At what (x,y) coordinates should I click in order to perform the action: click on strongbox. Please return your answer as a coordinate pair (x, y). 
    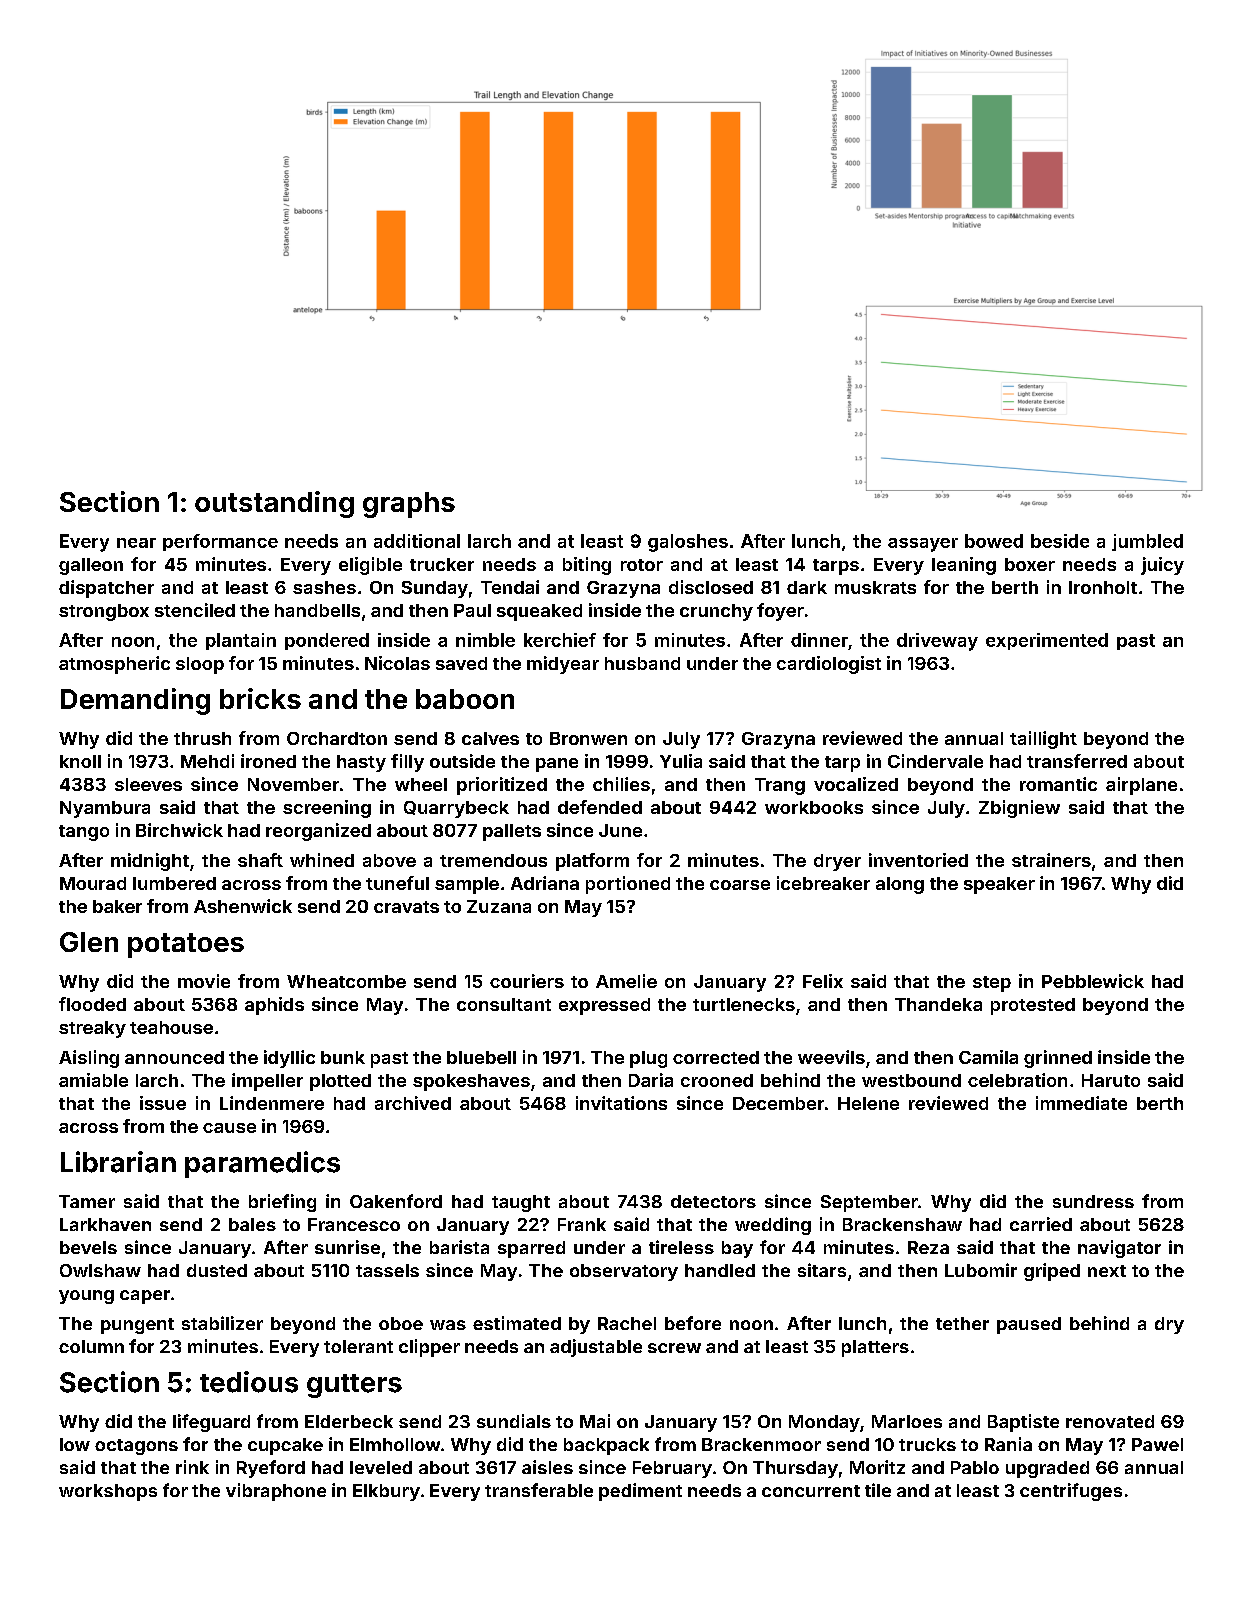
    Looking at the image, I should click on (104, 612).
